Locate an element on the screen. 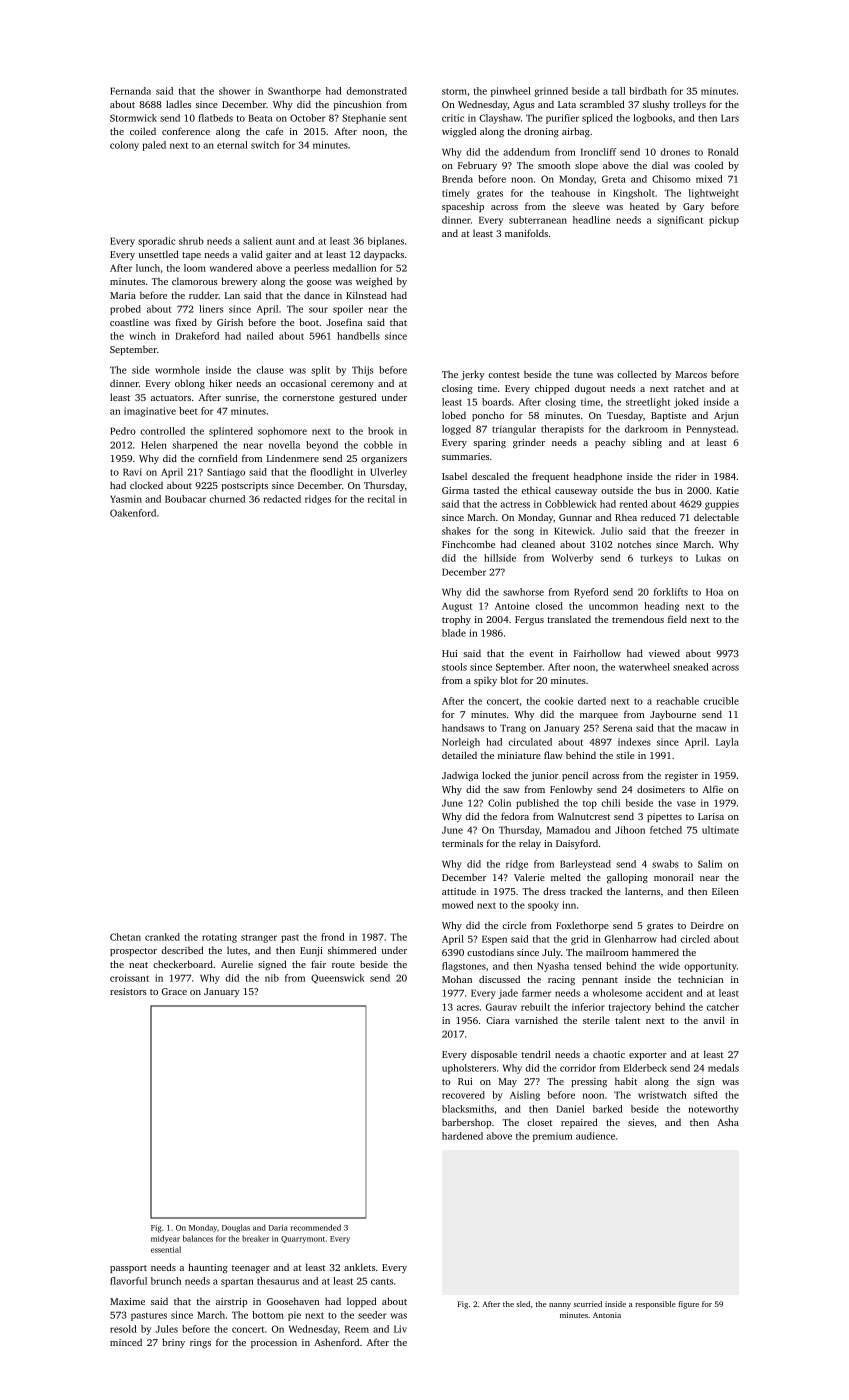 Image resolution: width=849 pixels, height=1400 pixels. procession is located at coordinates (274, 1343).
